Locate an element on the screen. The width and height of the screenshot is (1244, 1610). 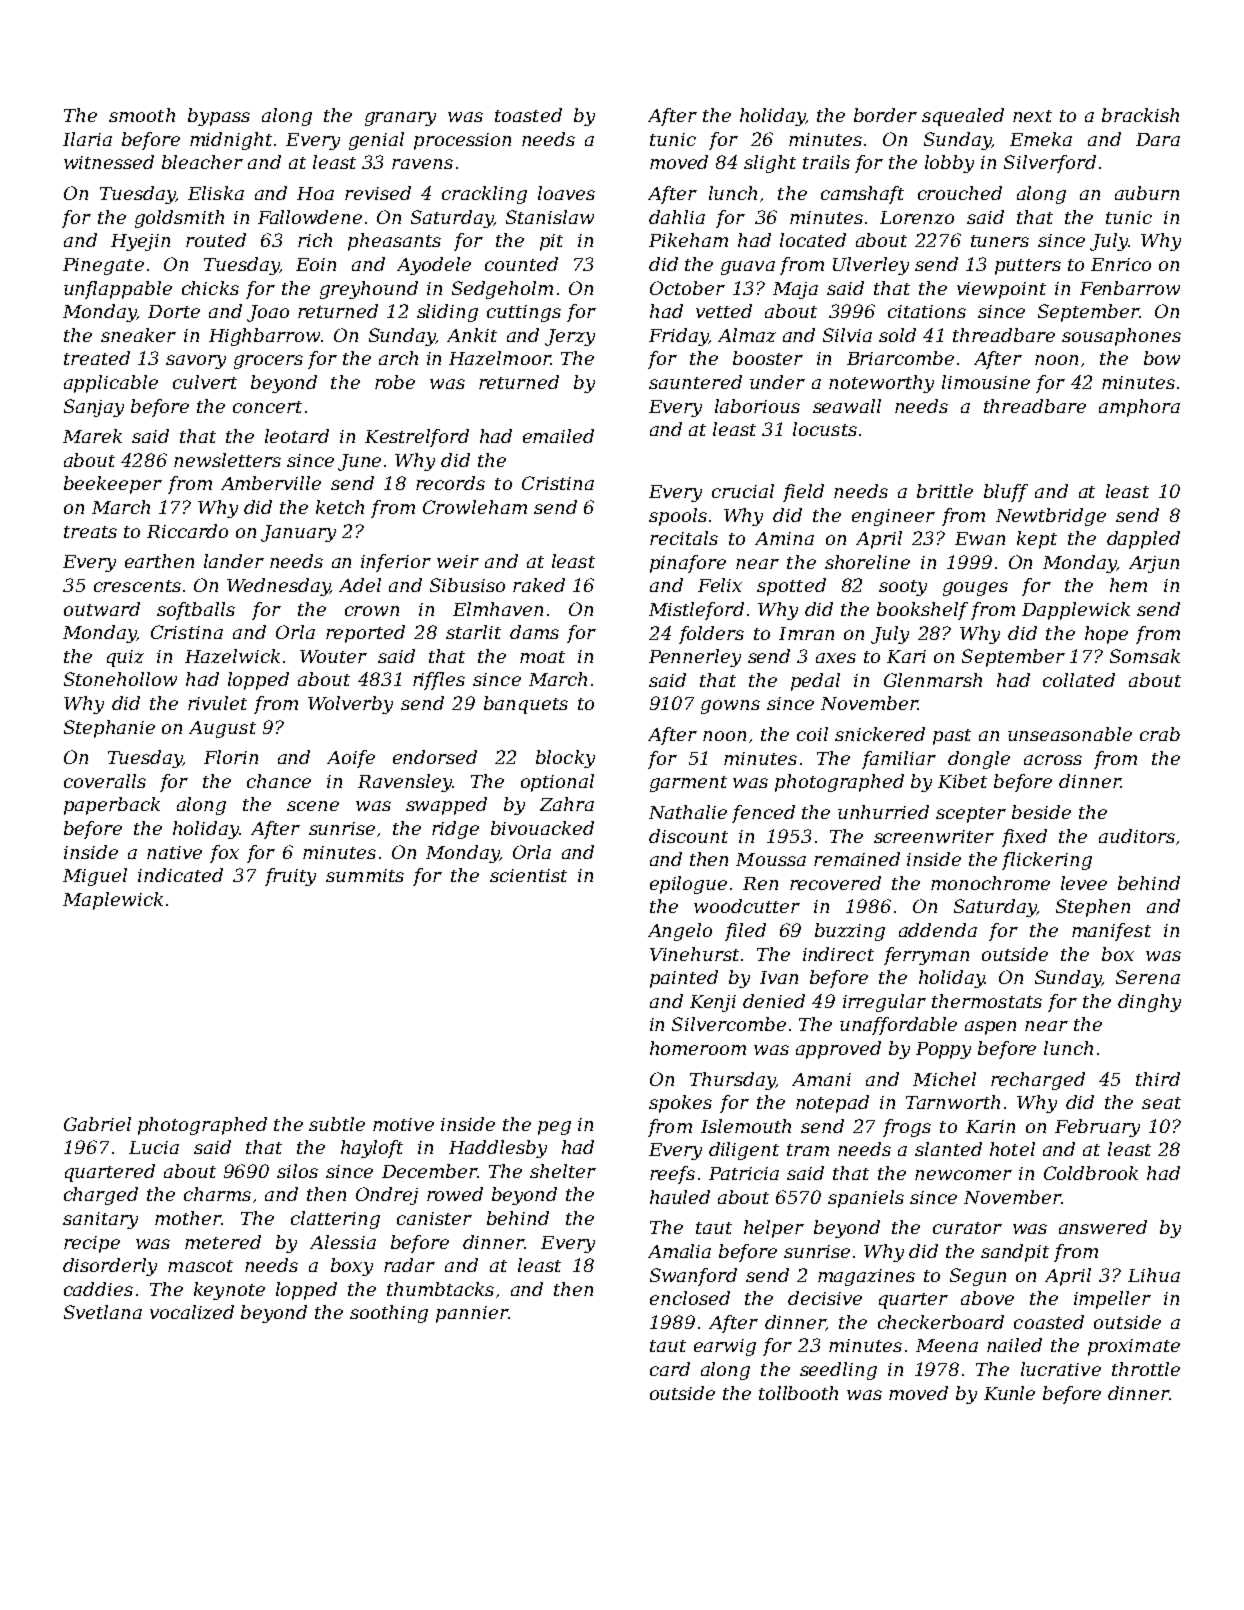
Miguel is located at coordinates (95, 877).
